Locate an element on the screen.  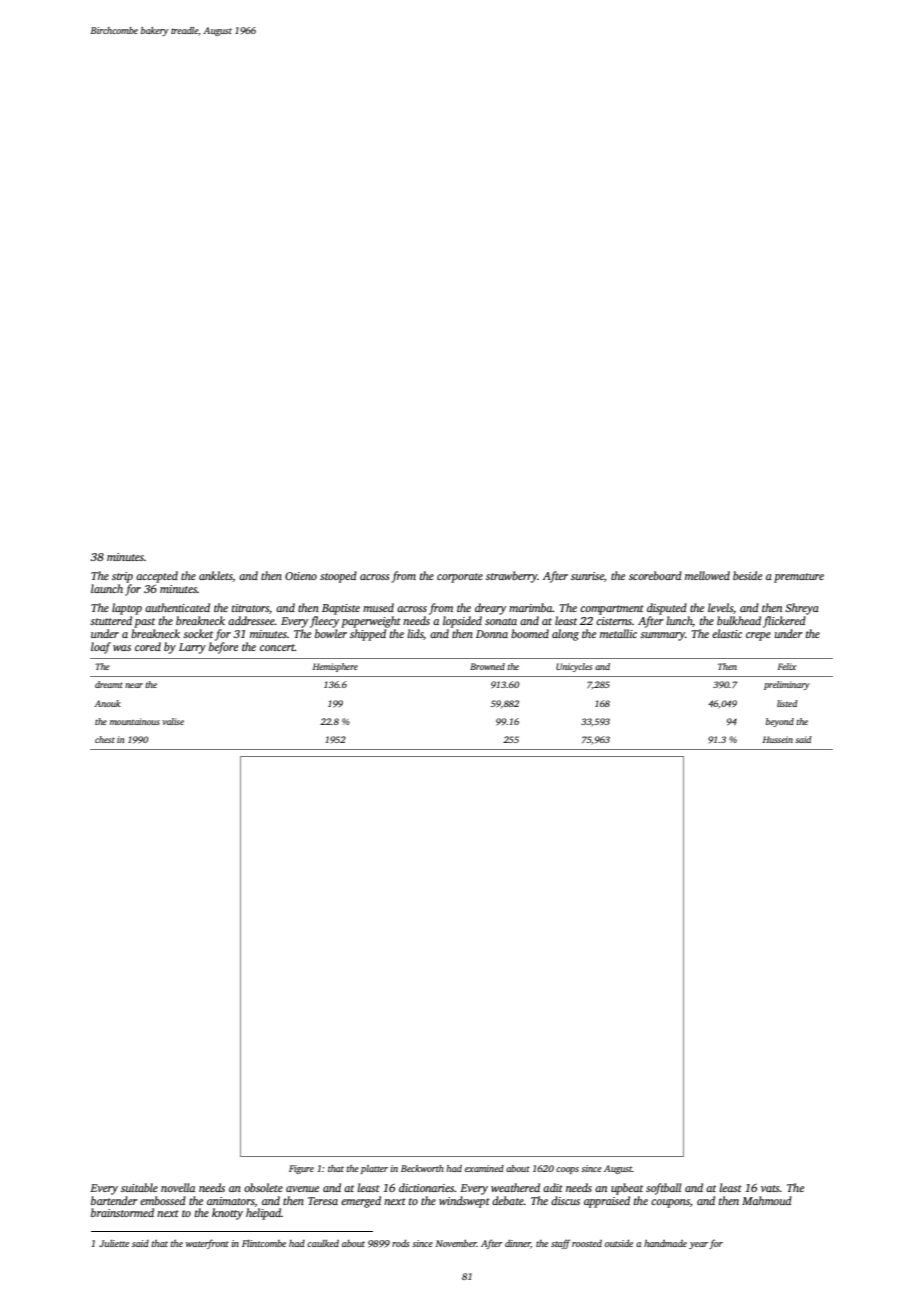
Juliette is located at coordinates (114, 1243).
